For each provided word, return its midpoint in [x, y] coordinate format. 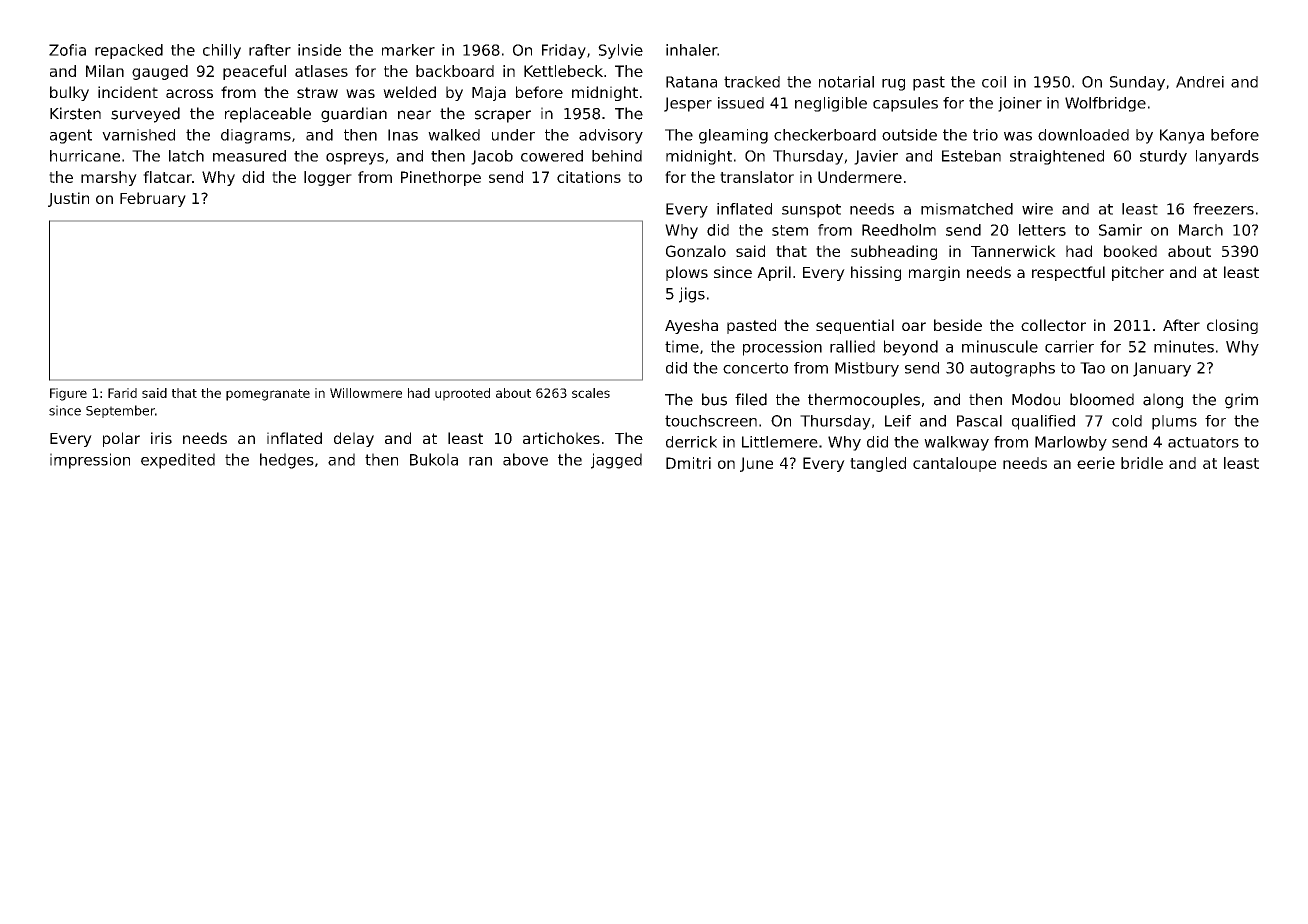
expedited [178, 461]
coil [994, 82]
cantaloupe [954, 464]
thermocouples [864, 401]
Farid [122, 393]
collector [1053, 325]
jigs [692, 295]
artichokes [561, 438]
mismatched [967, 209]
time [682, 346]
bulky [69, 93]
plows [687, 273]
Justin [68, 199]
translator [757, 177]
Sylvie [620, 51]
